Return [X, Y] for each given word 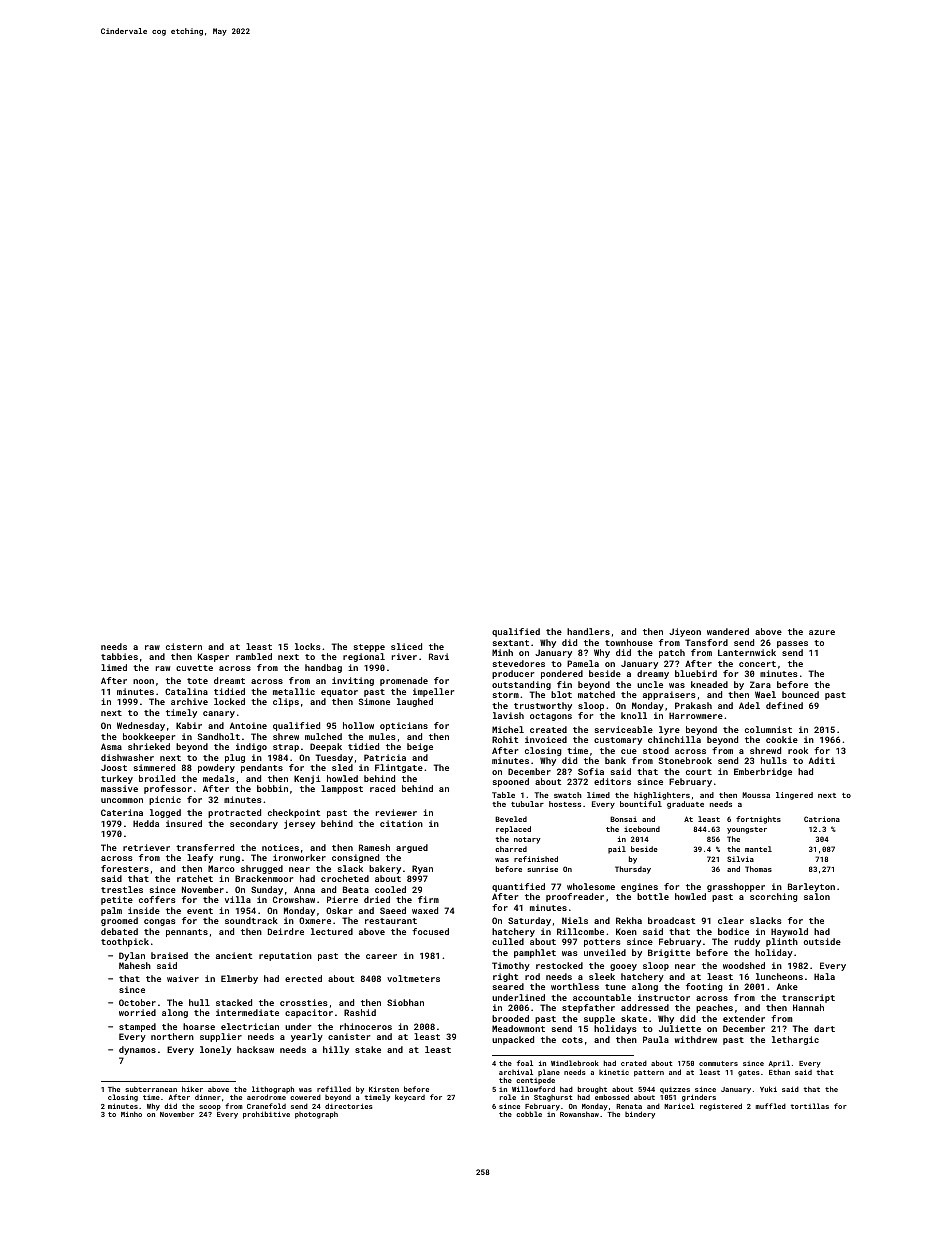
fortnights [758, 820]
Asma [111, 746]
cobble [529, 1114]
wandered [728, 631]
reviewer [396, 812]
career [381, 956]
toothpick [125, 942]
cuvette [194, 668]
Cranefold [266, 1106]
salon [817, 896]
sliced [406, 646]
